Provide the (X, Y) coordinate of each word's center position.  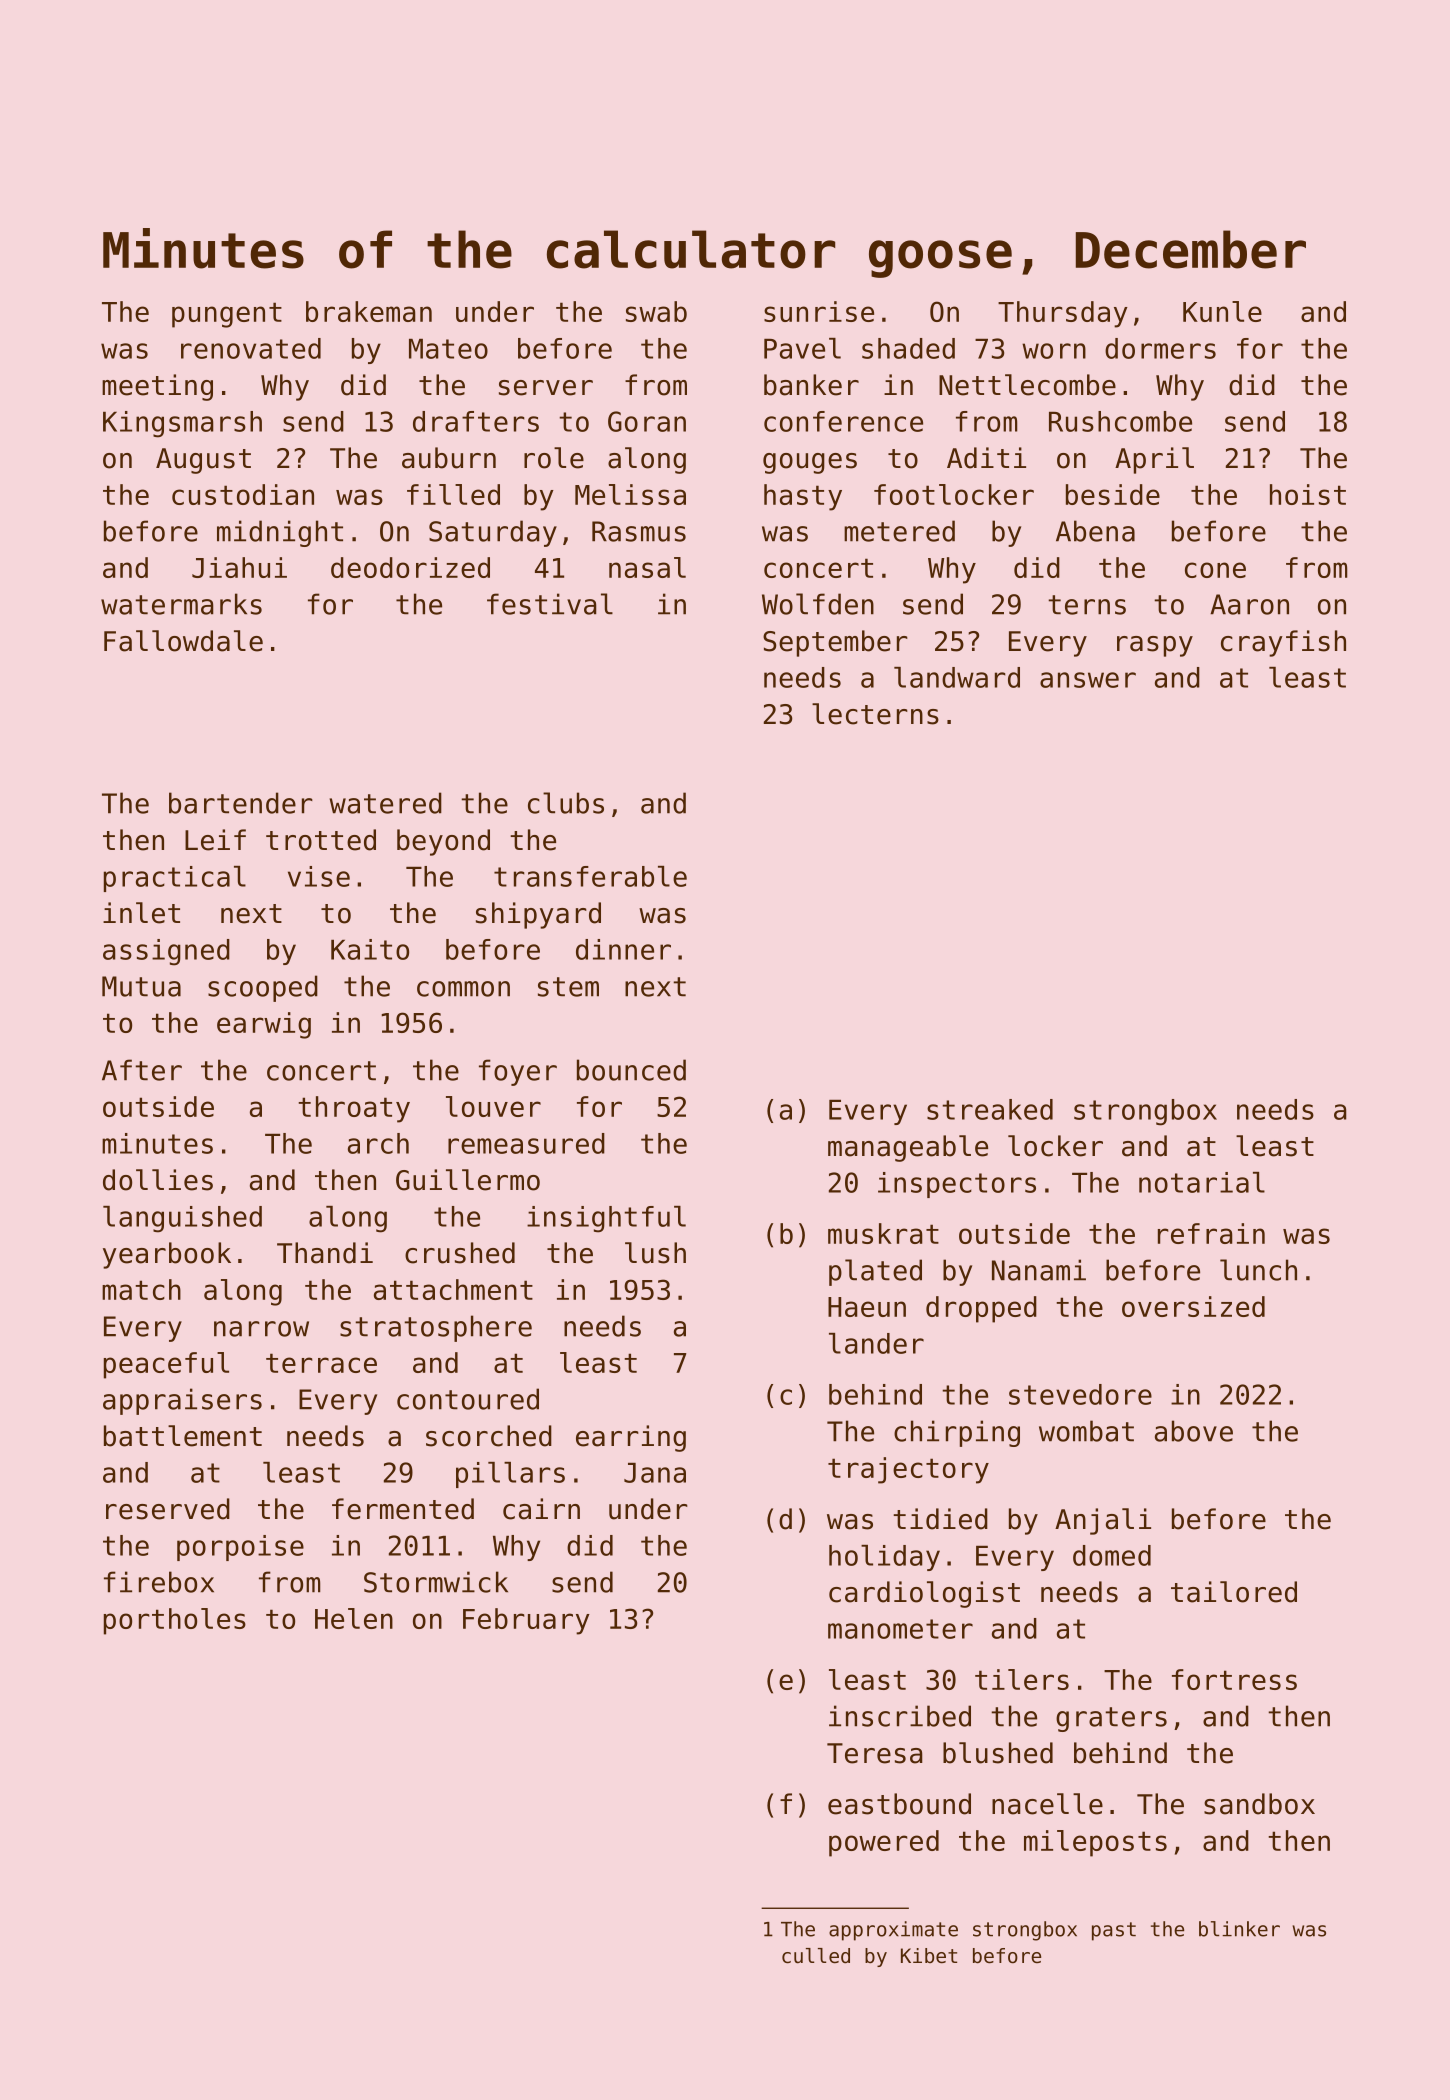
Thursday (1063, 314)
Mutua (141, 986)
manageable (908, 1148)
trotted (321, 840)
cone (1215, 570)
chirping (957, 1433)
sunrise (819, 311)
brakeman (369, 311)
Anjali (1103, 1521)
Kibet (929, 1956)
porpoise (240, 1548)
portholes (175, 1621)
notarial (1202, 1182)
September (835, 643)
